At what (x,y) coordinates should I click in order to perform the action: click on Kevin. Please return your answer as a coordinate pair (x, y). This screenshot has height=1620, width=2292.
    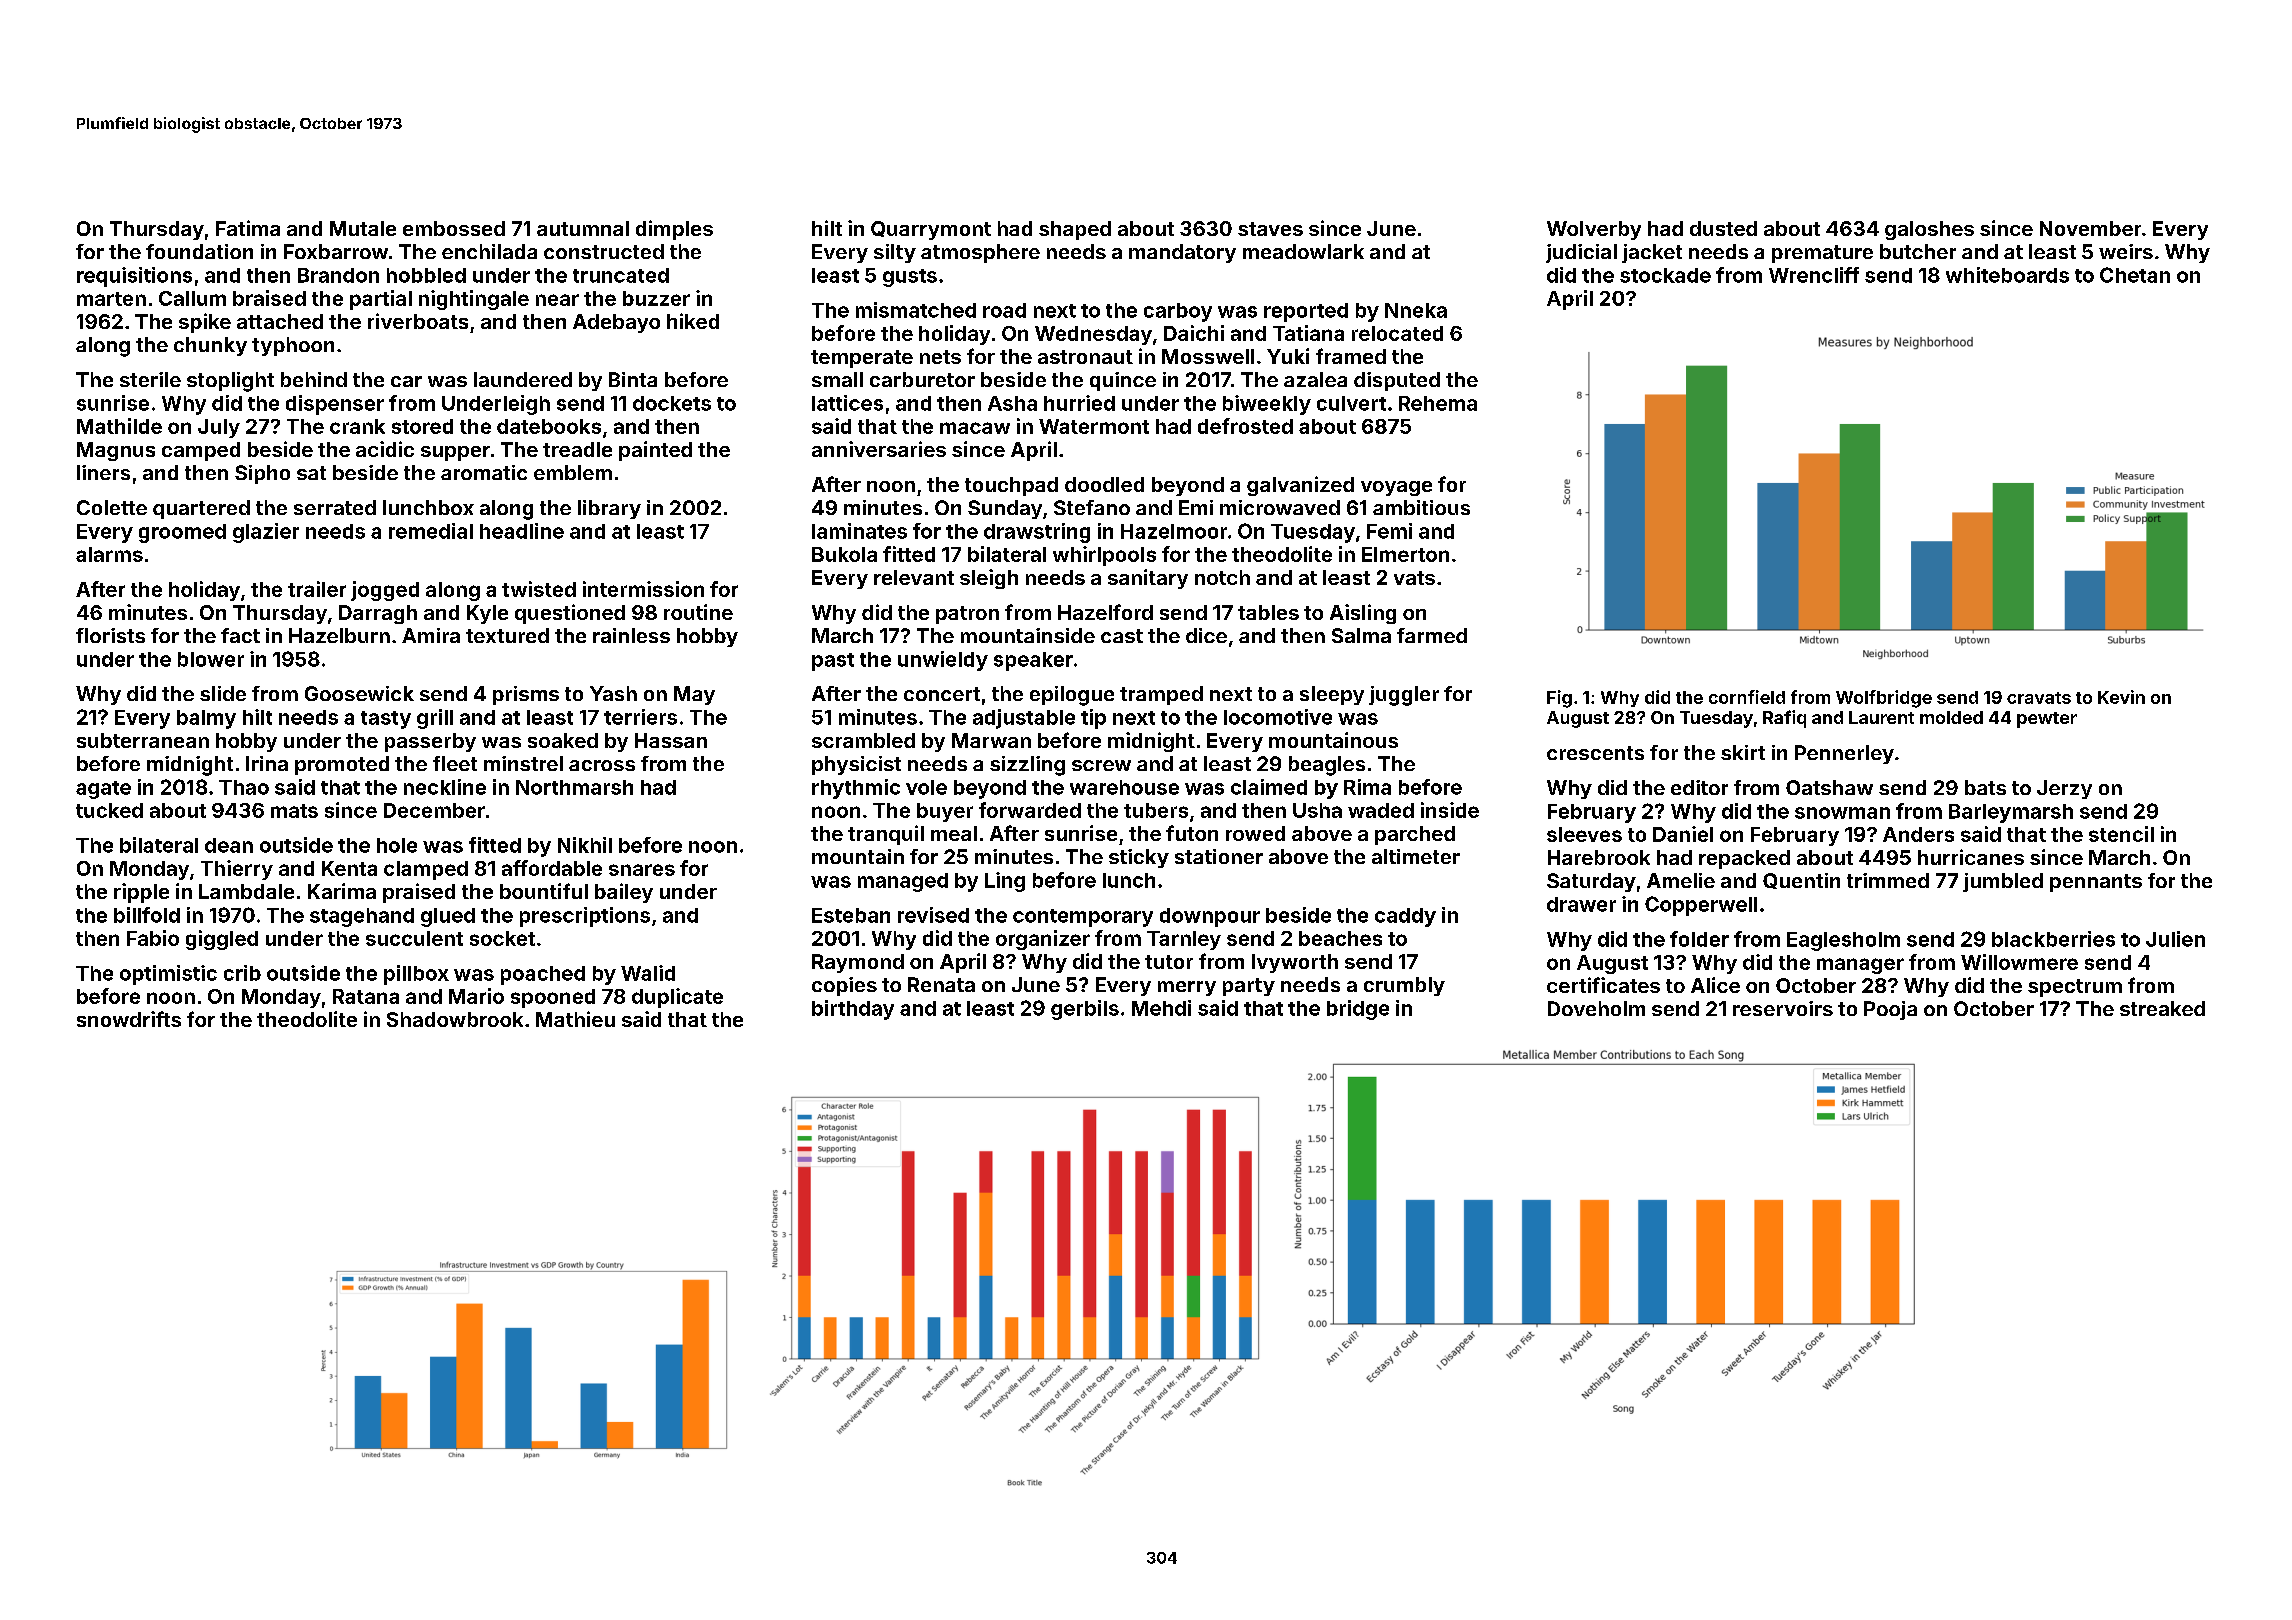
    Looking at the image, I should click on (2121, 697).
